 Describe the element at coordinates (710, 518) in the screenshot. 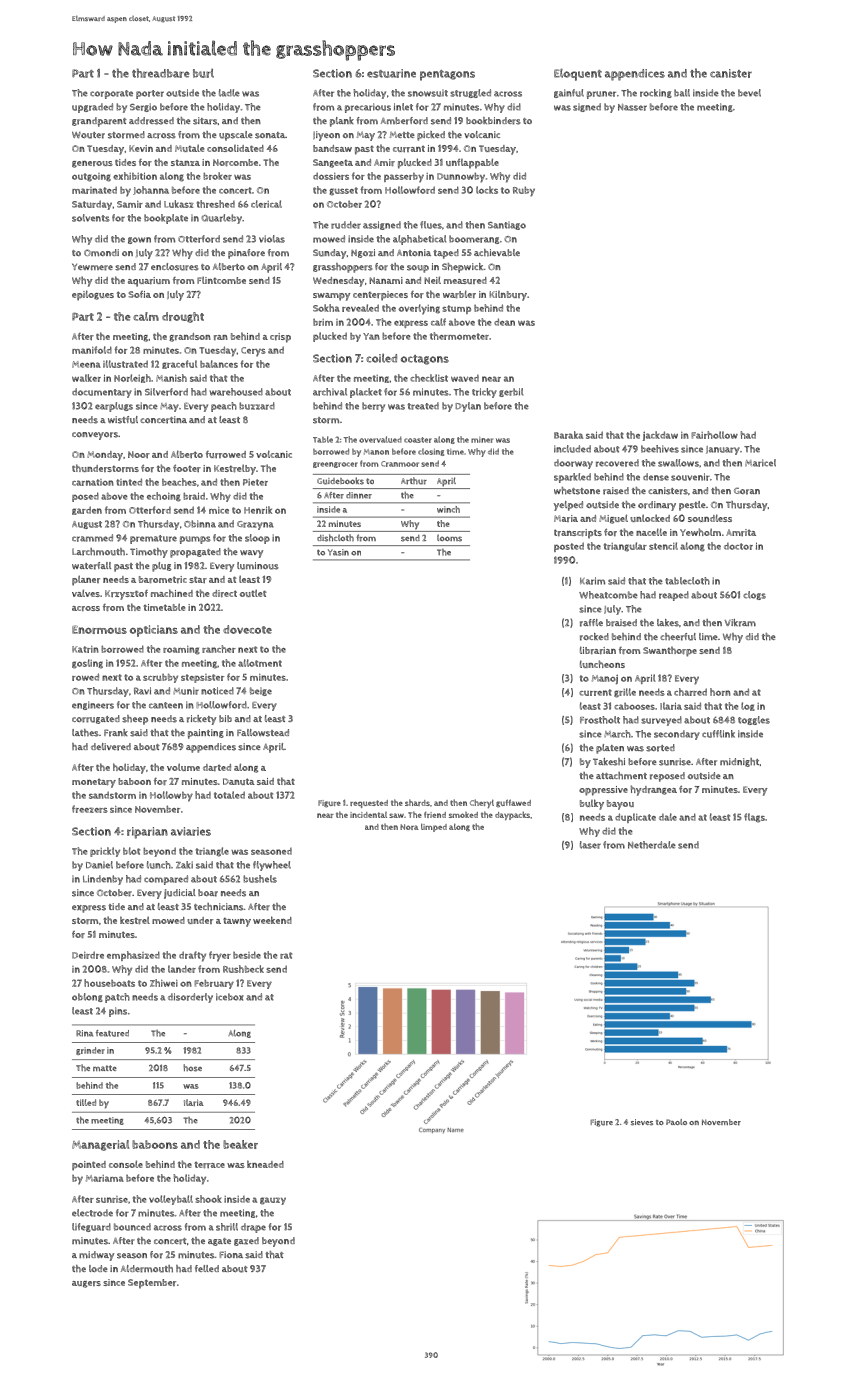

I see `soundless` at that location.
